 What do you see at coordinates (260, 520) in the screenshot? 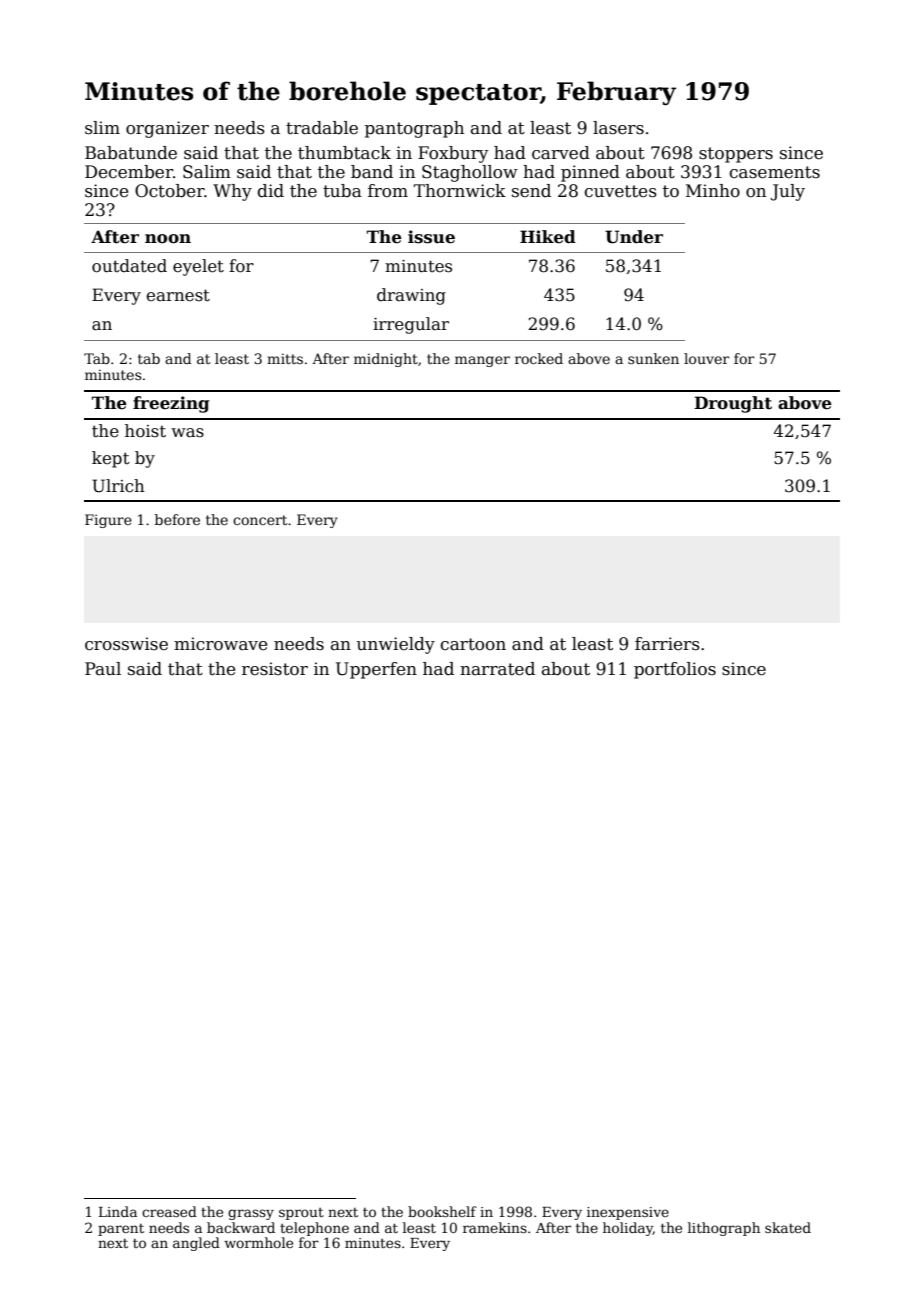
I see `concert` at bounding box center [260, 520].
